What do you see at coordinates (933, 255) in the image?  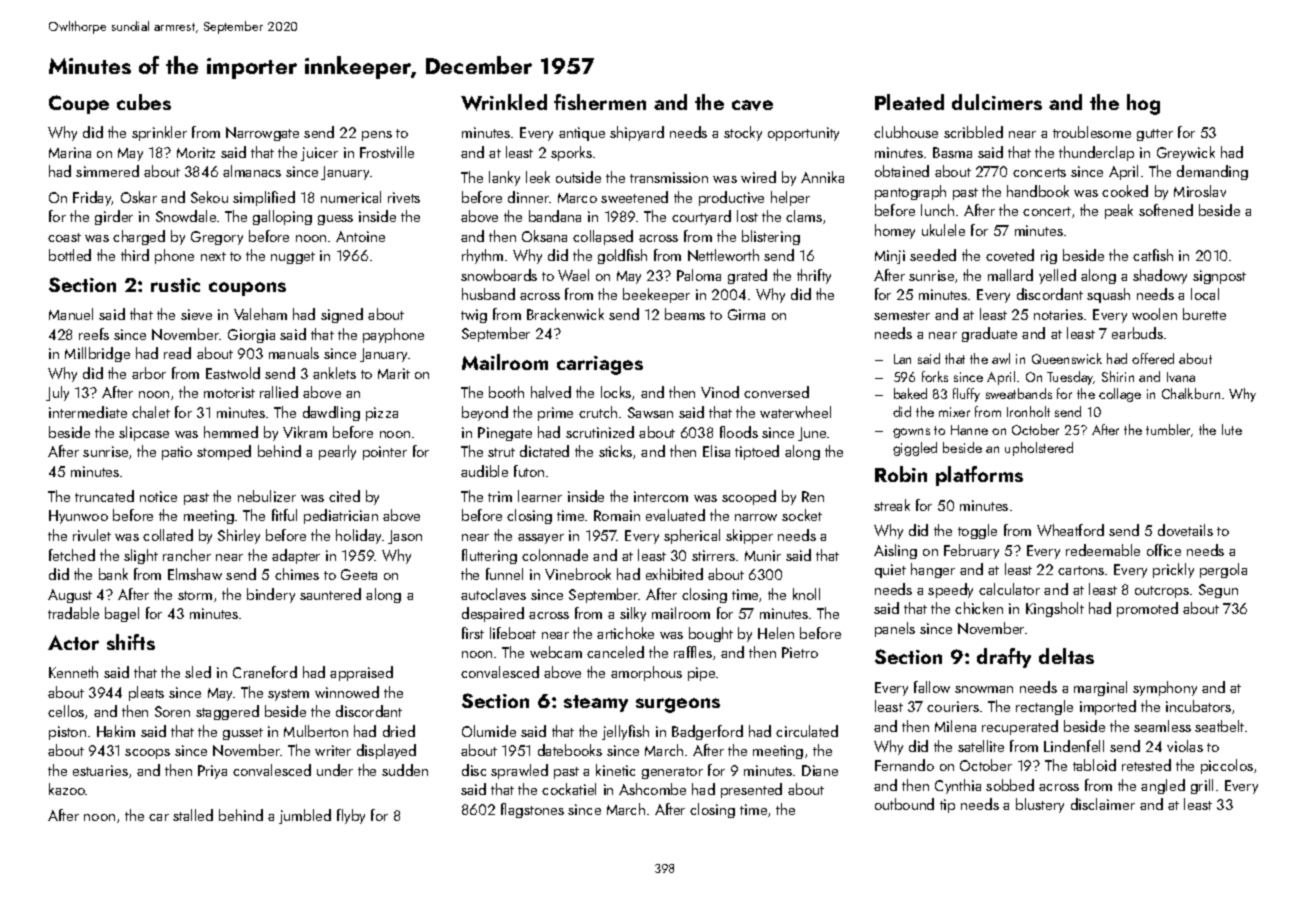 I see `seeded` at bounding box center [933, 255].
